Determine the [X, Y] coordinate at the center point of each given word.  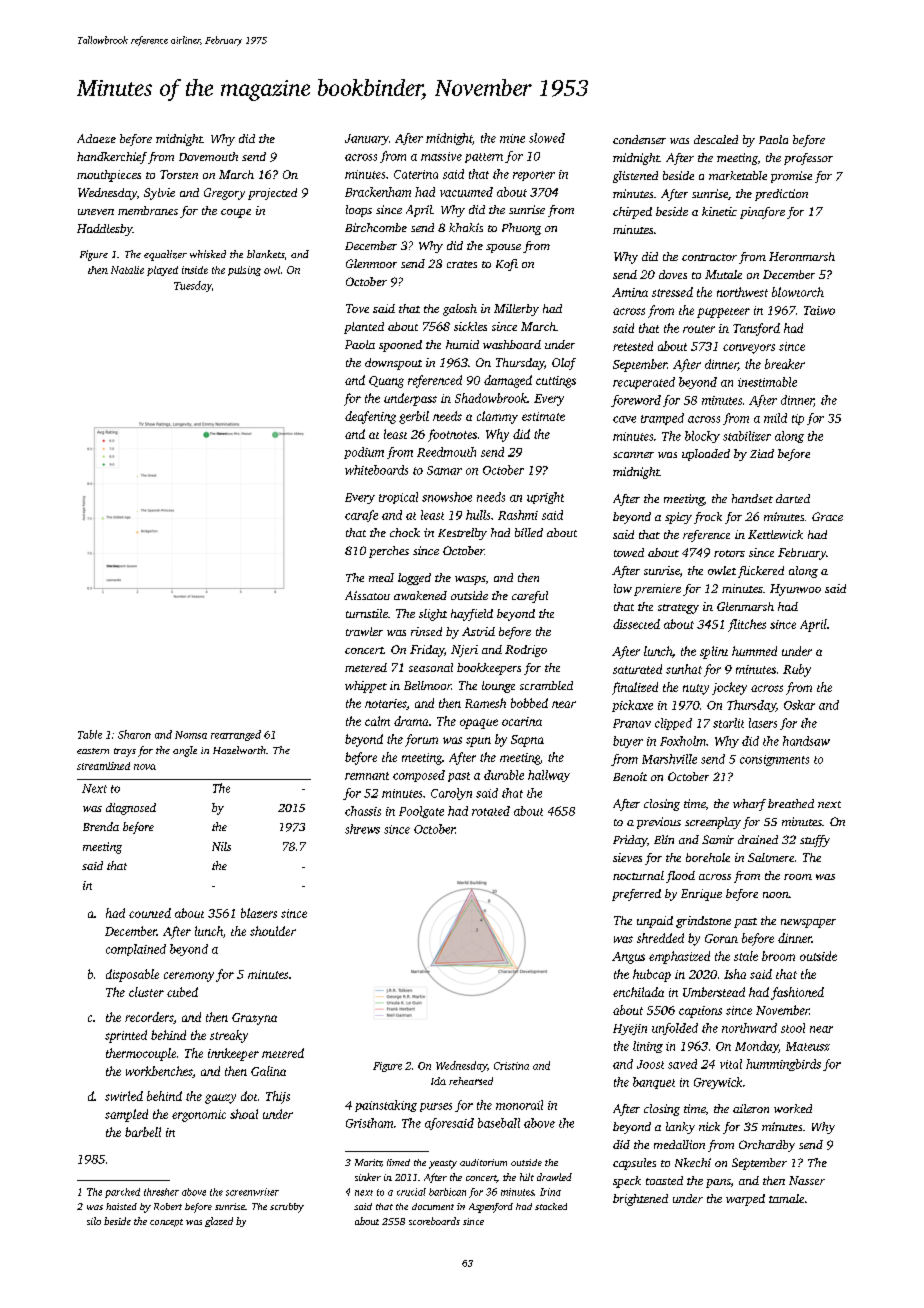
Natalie [127, 270]
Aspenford [491, 1208]
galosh [460, 310]
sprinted [126, 1036]
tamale [786, 1198]
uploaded [706, 455]
